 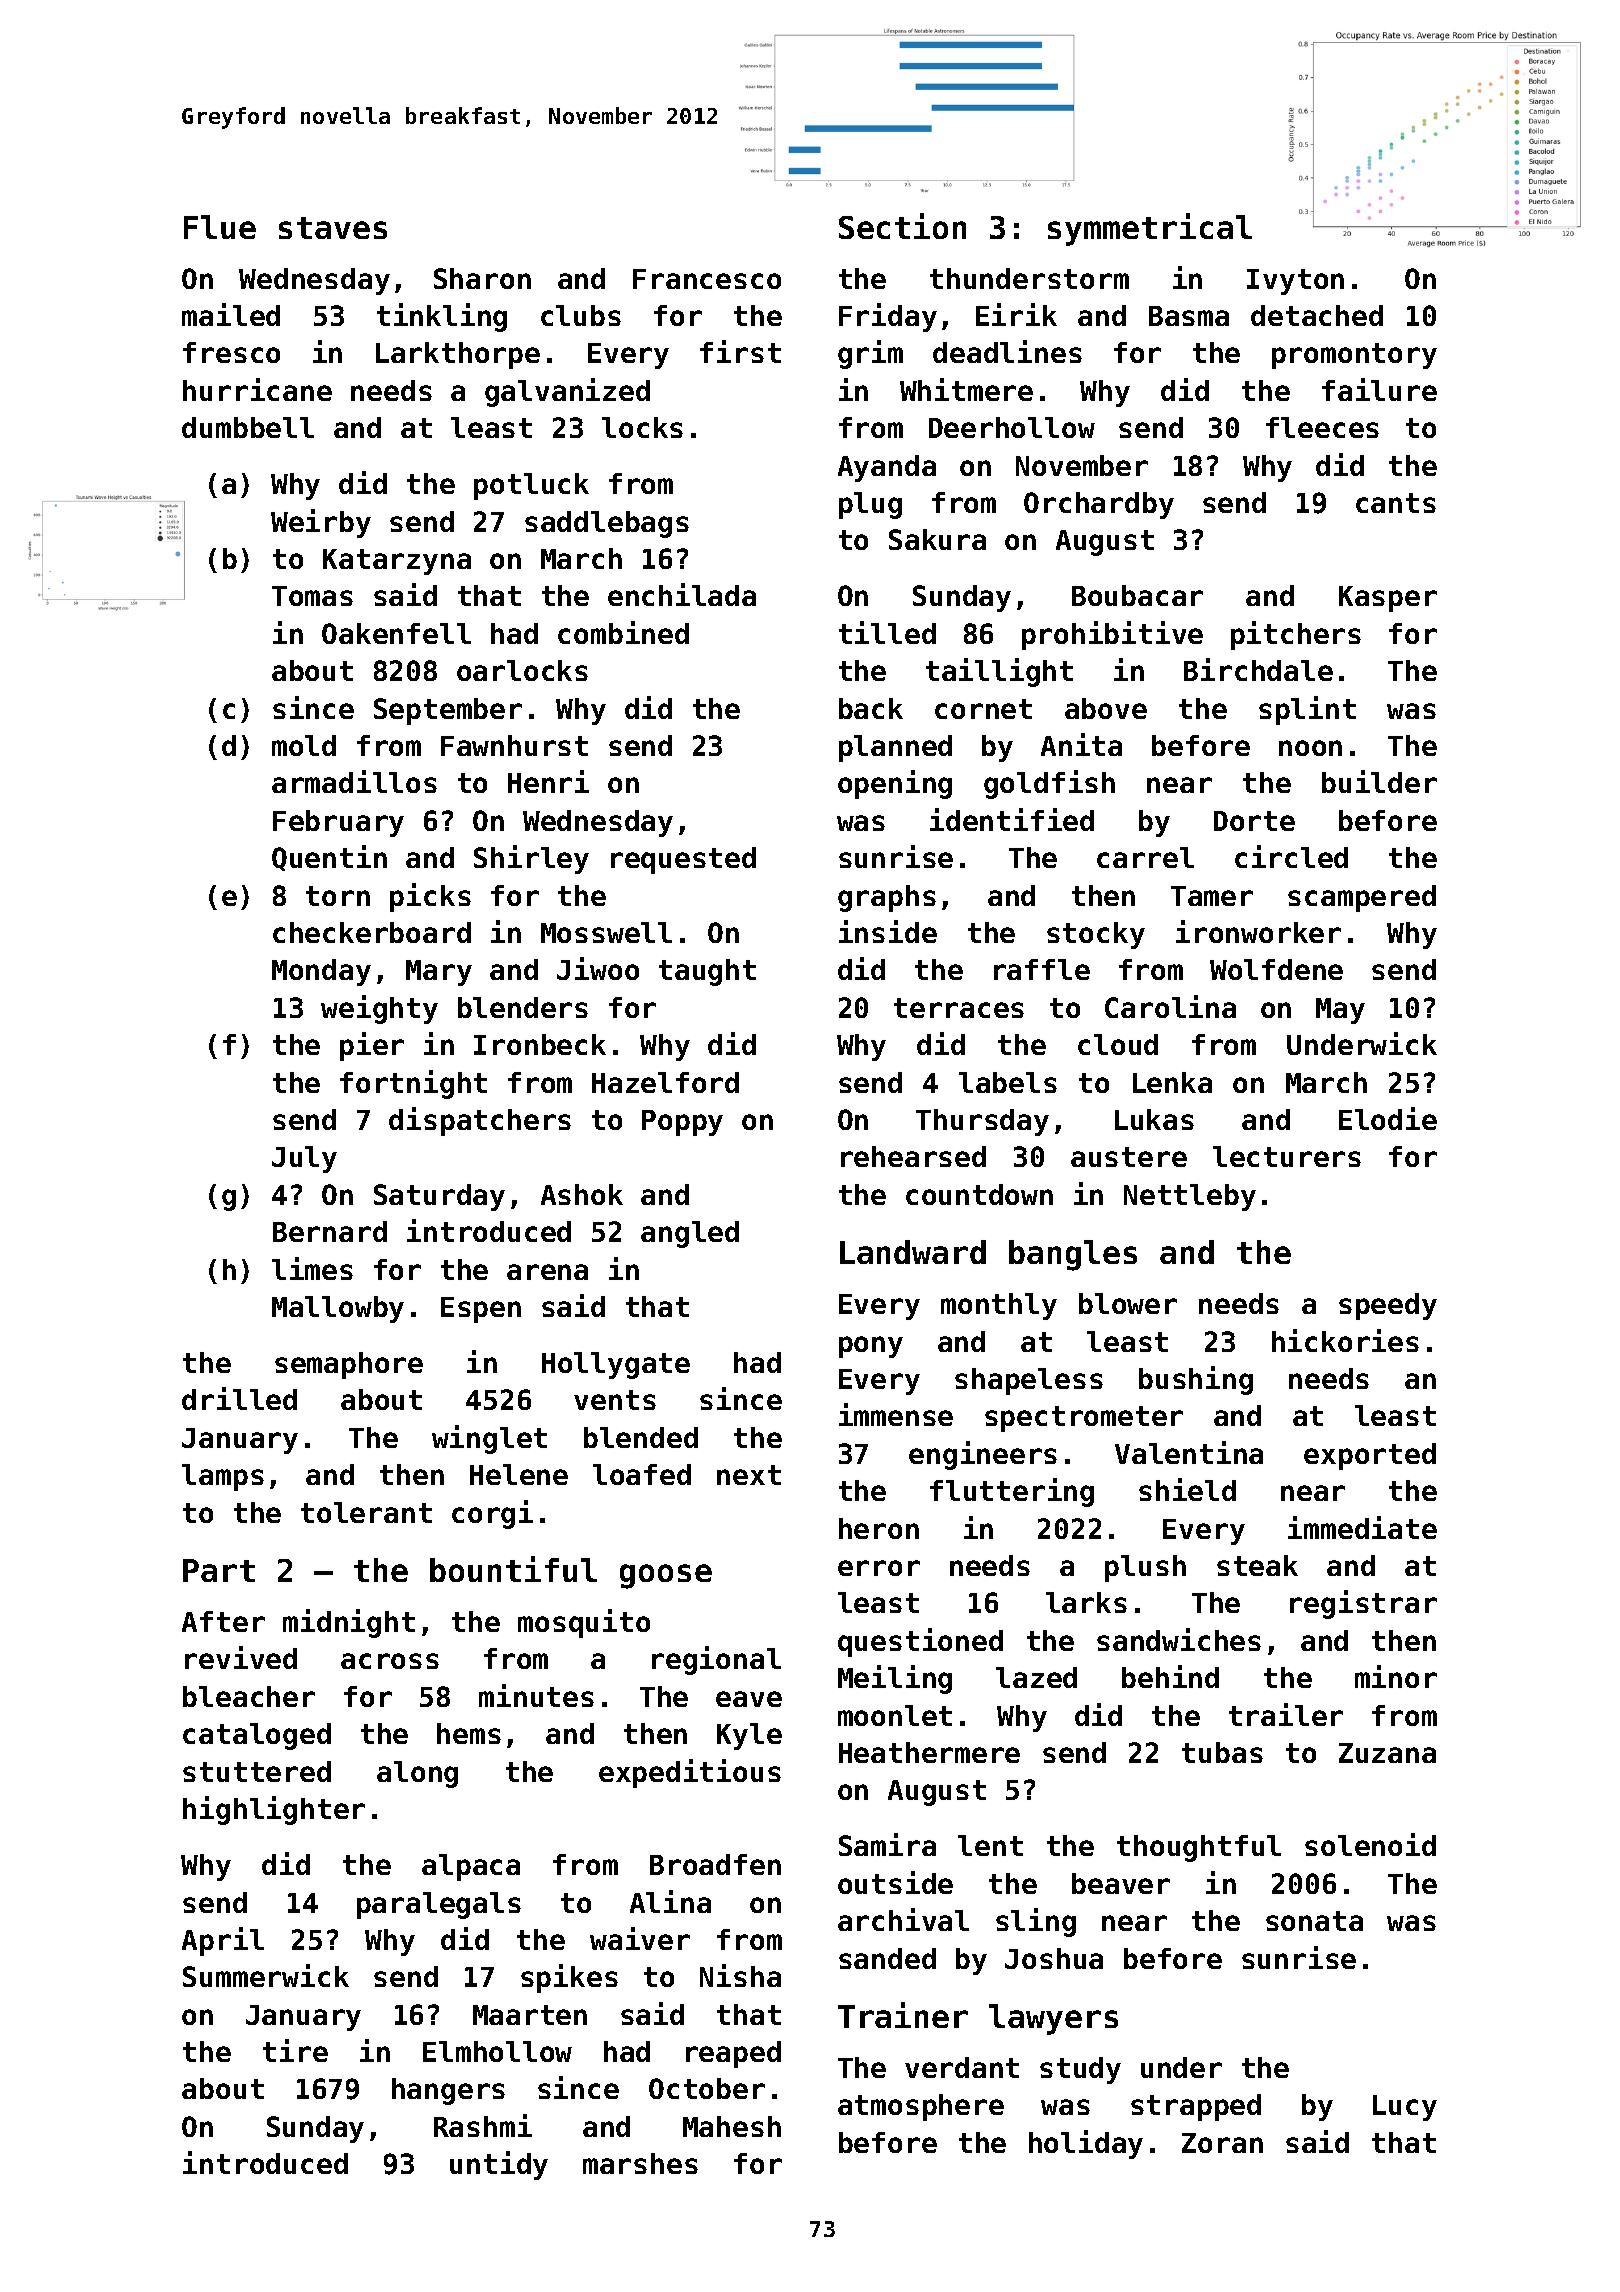 I want to click on atmosphere, so click(x=921, y=2107).
